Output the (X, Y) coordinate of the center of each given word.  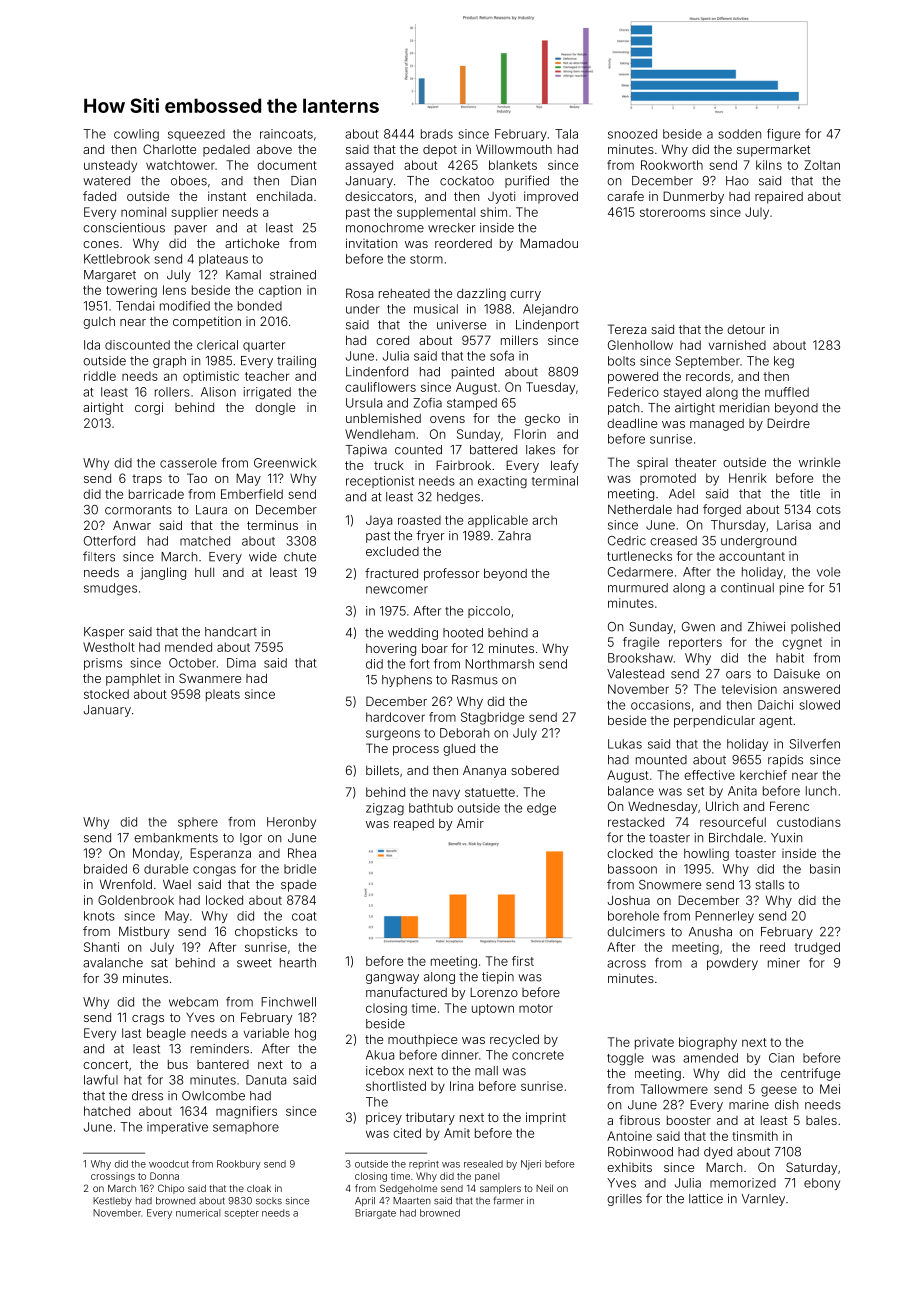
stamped (472, 404)
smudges (110, 589)
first (523, 961)
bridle (300, 869)
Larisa (794, 525)
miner (784, 963)
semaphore (246, 1128)
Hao (737, 181)
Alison (218, 392)
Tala (566, 134)
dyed (718, 1153)
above (274, 149)
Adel (681, 494)
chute (300, 557)
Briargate (375, 1214)
